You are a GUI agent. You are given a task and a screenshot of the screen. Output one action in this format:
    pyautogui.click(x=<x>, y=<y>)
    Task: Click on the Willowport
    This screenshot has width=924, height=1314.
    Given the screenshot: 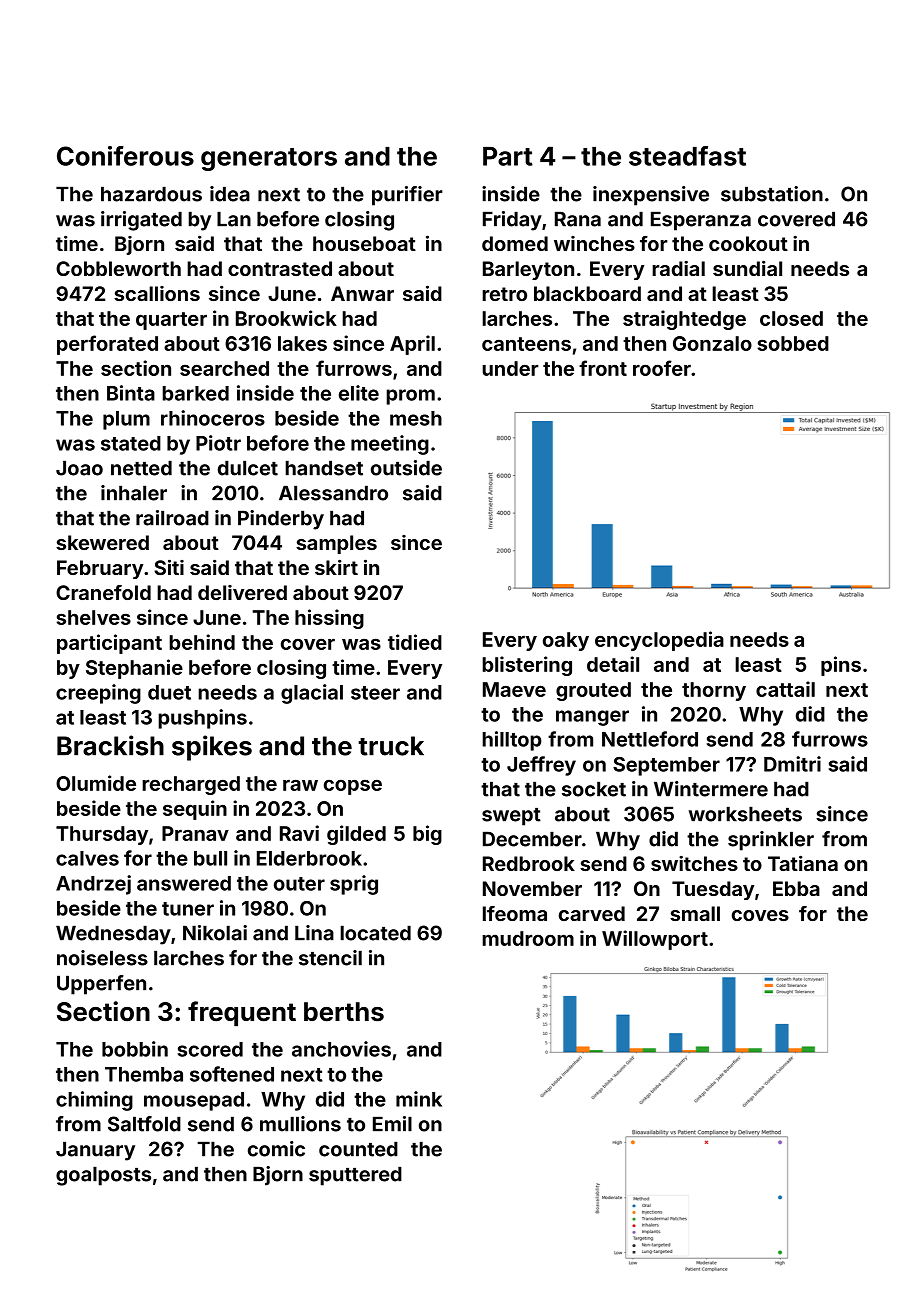 What is the action you would take?
    pyautogui.click(x=655, y=940)
